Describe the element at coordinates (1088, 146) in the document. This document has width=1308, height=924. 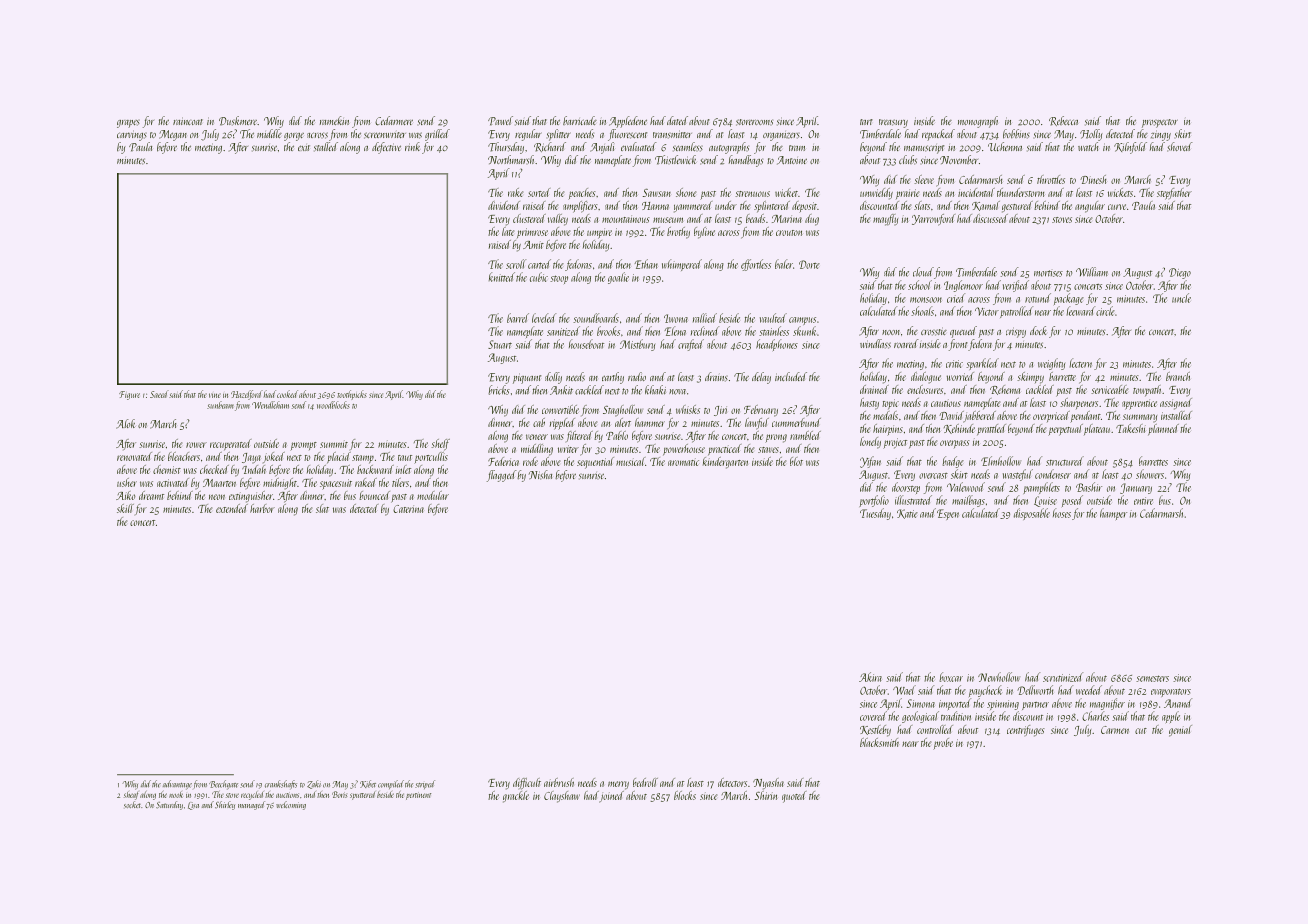
I see `watch` at that location.
